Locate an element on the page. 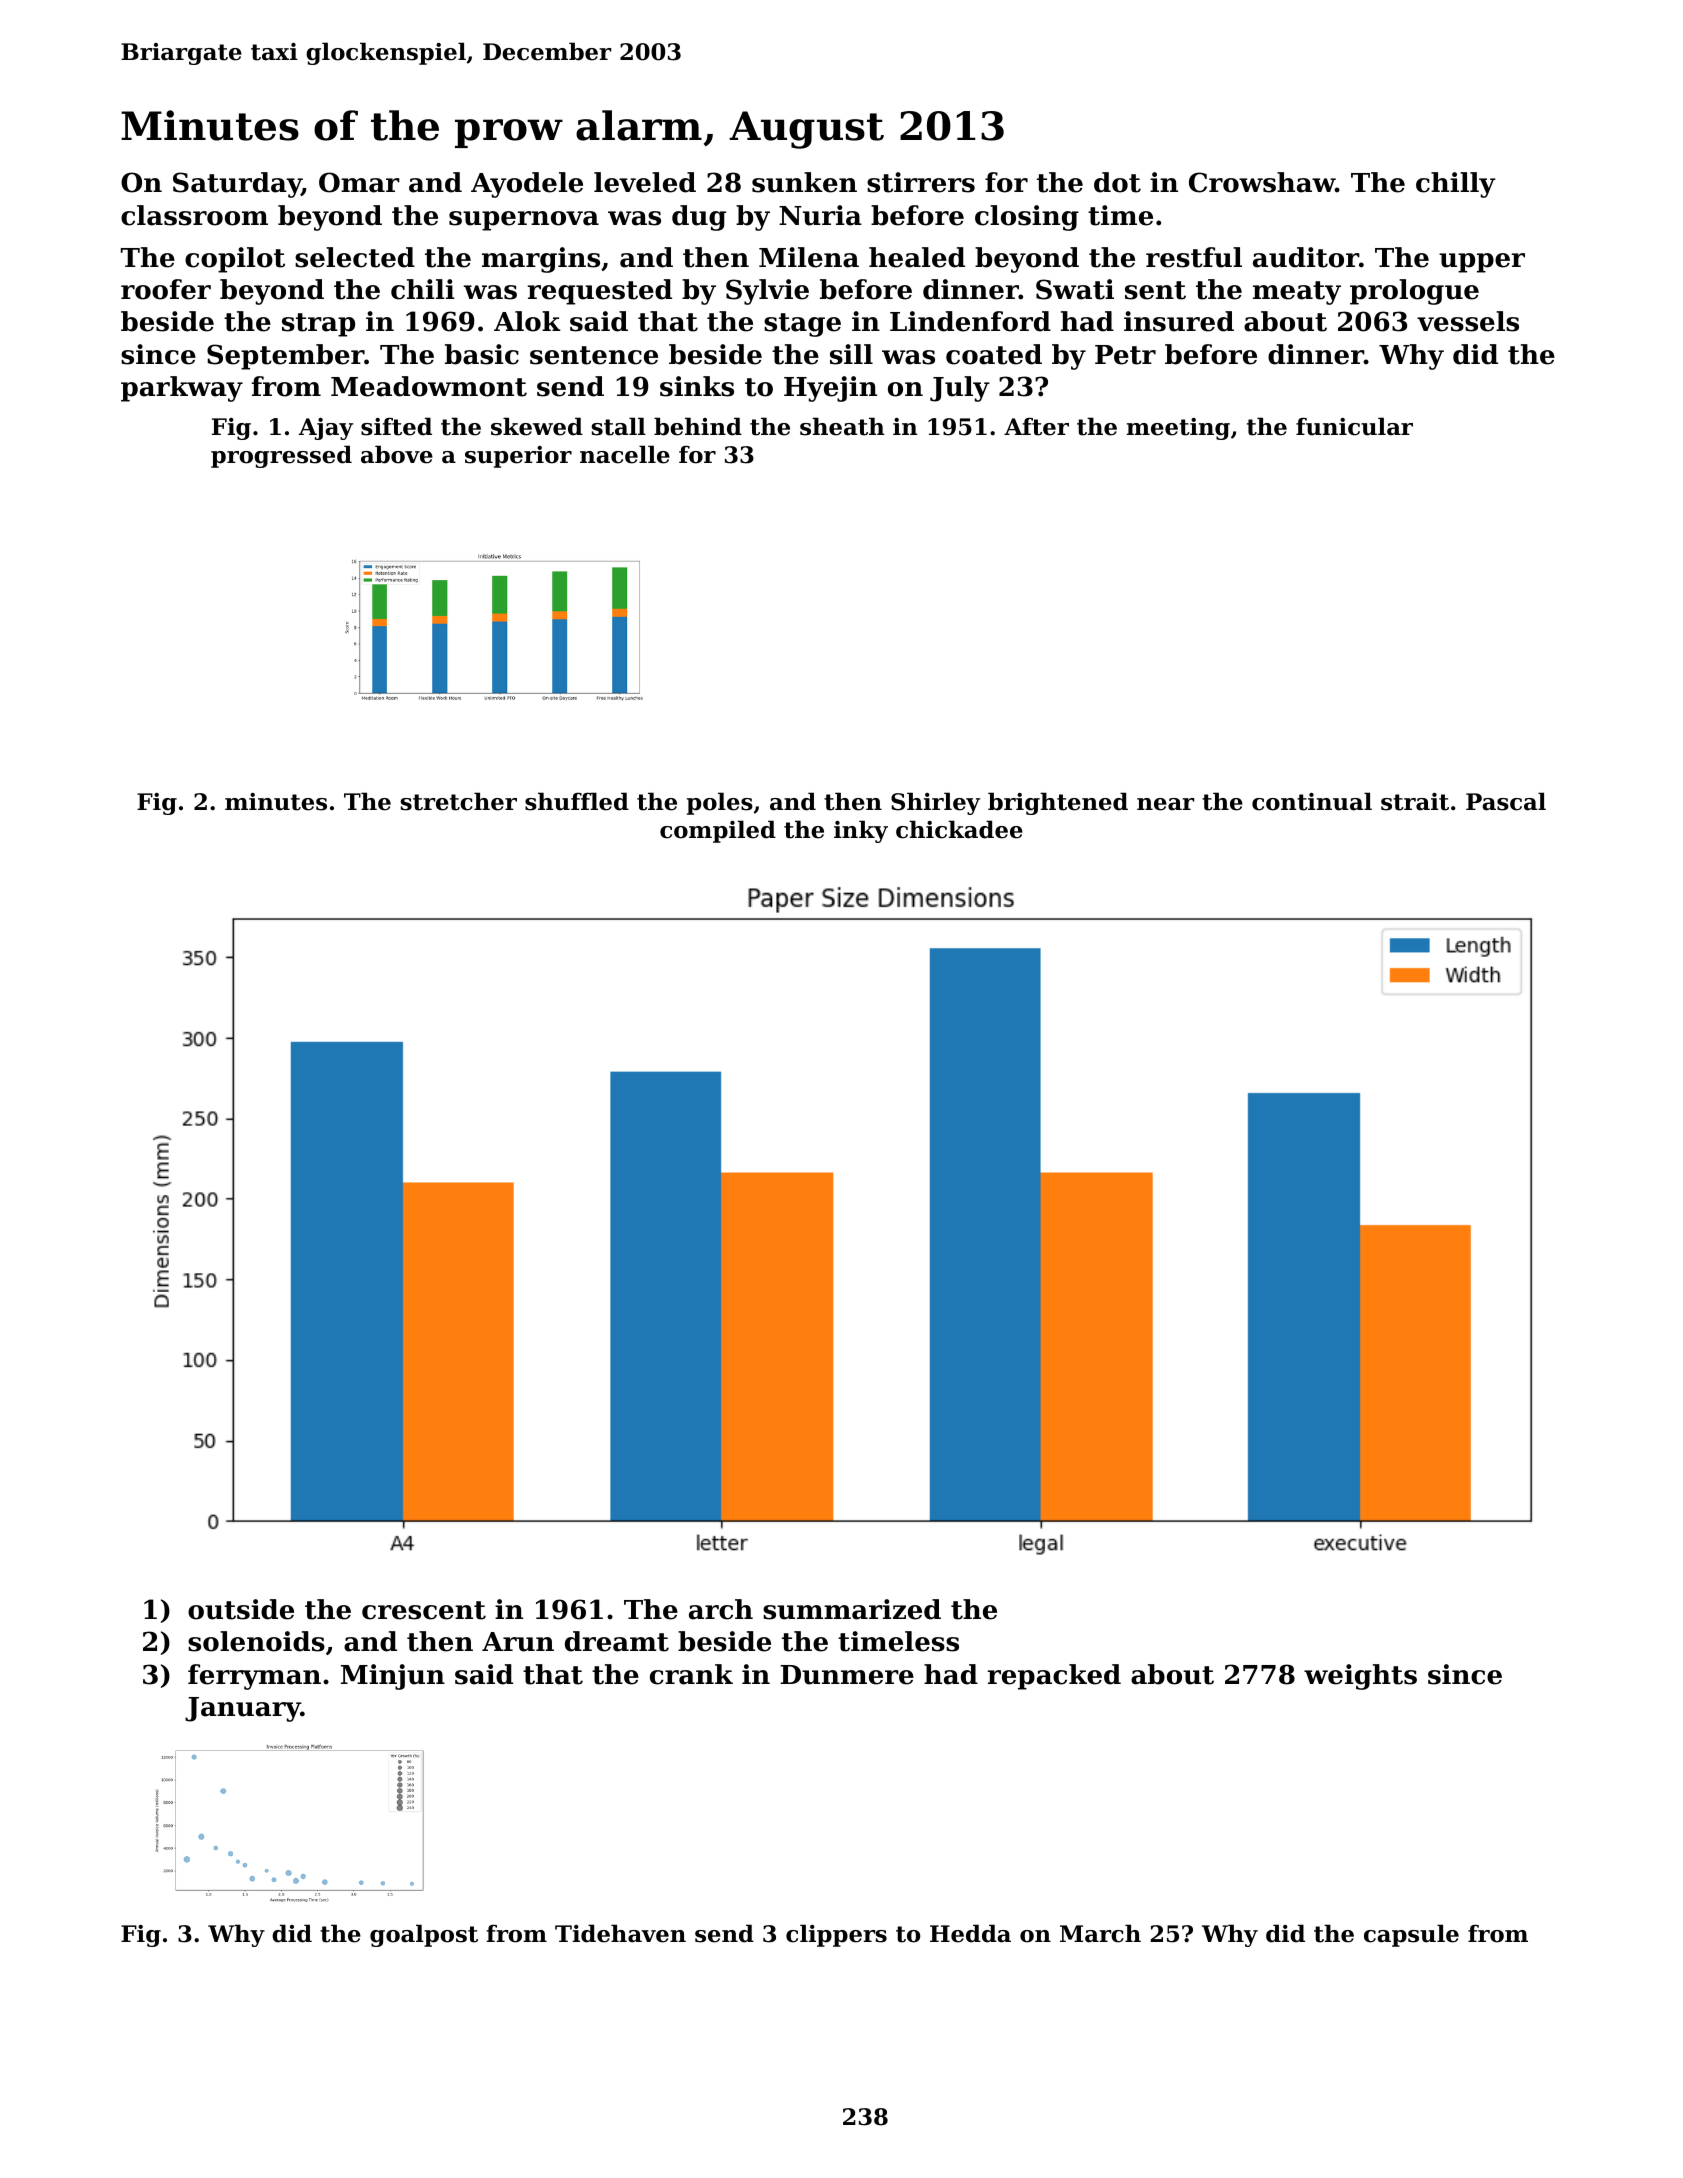 The width and height of the document is (1683, 2178). stretcher is located at coordinates (458, 801).
